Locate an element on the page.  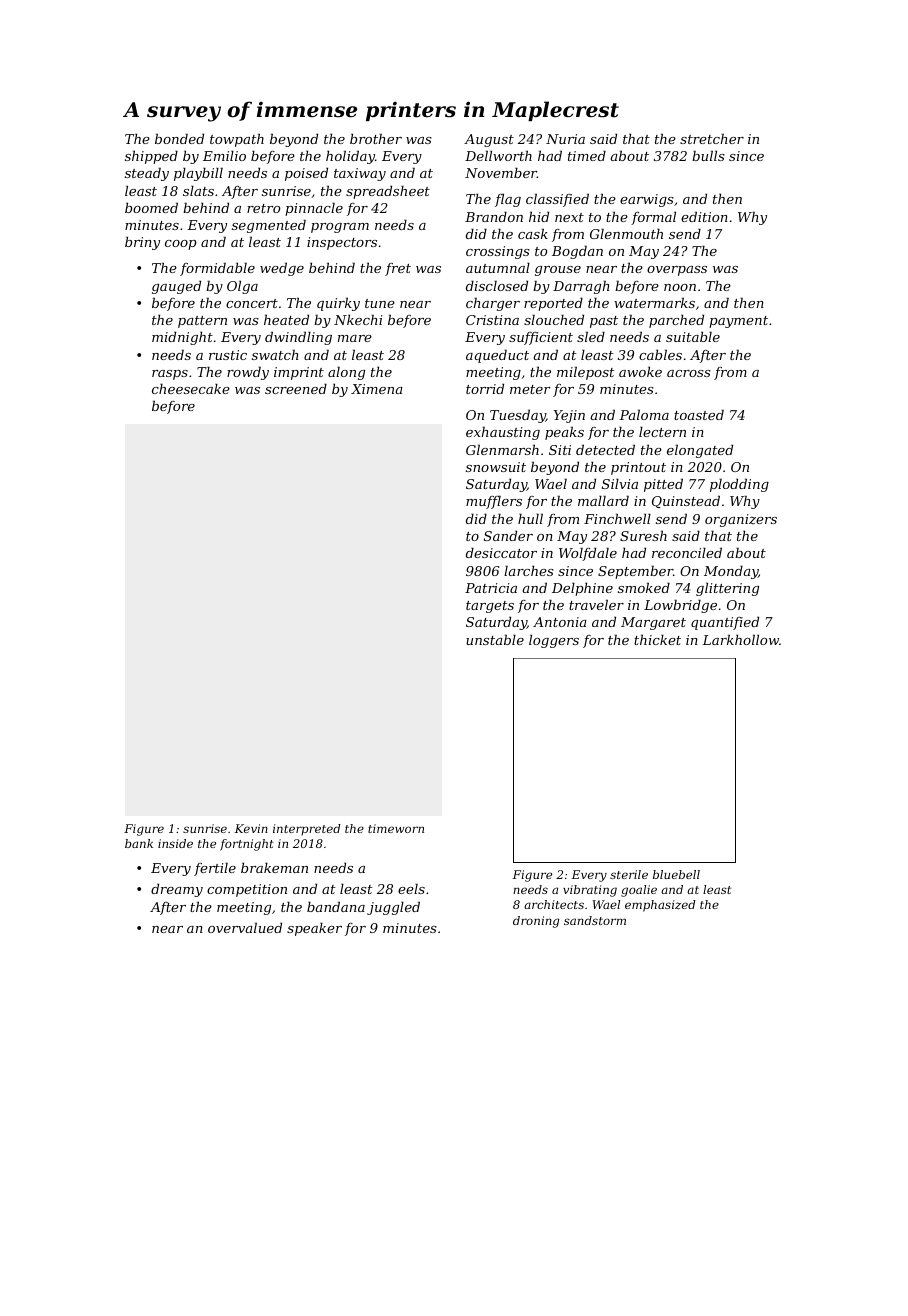
bank is located at coordinates (139, 843).
